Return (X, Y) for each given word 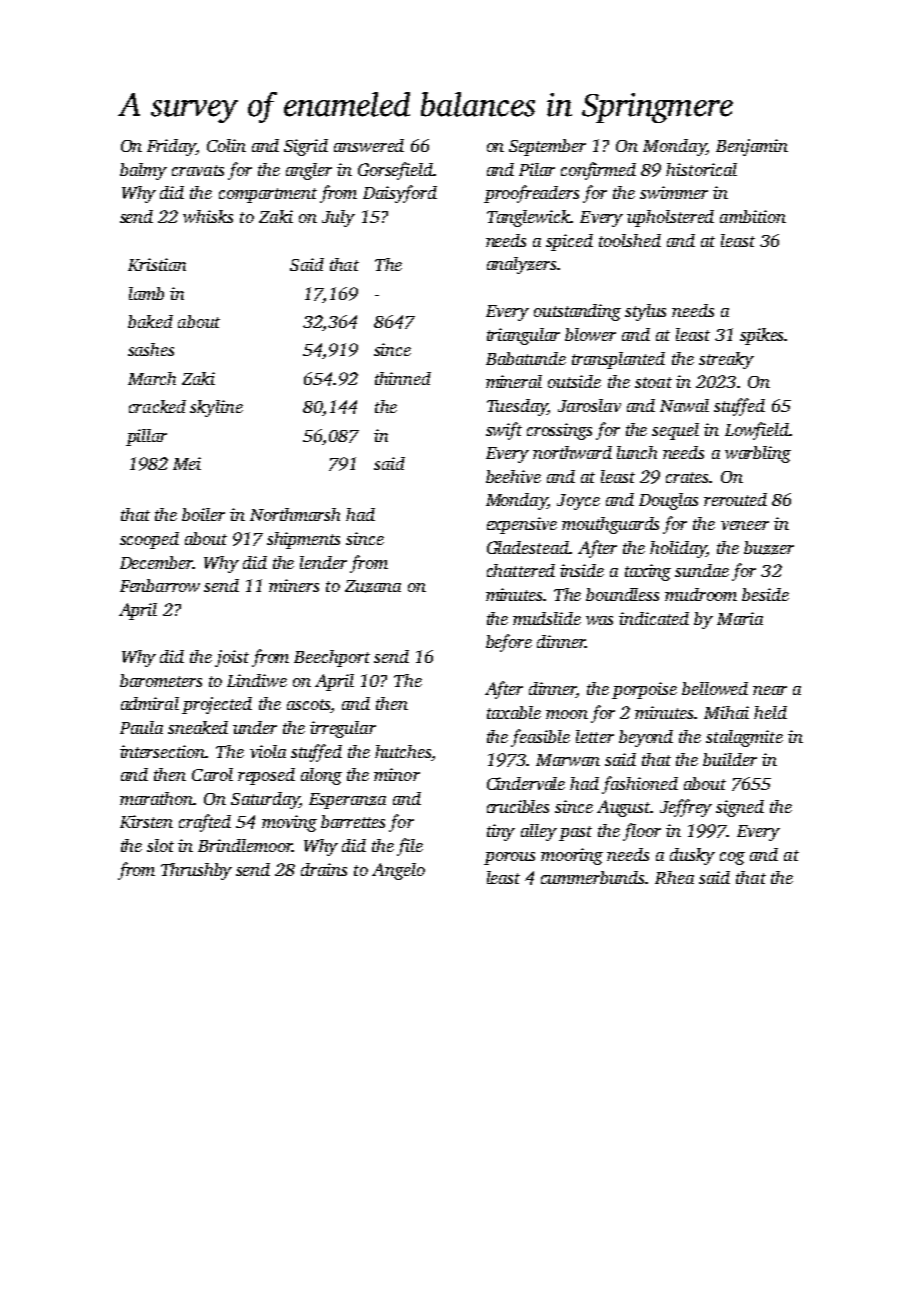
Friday (171, 147)
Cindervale (526, 783)
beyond (646, 738)
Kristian (157, 264)
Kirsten (146, 821)
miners (294, 585)
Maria (740, 618)
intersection (163, 751)
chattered (521, 570)
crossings (559, 431)
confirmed (598, 171)
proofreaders (531, 194)
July (338, 218)
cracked (157, 406)
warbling (758, 454)
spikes (761, 336)
